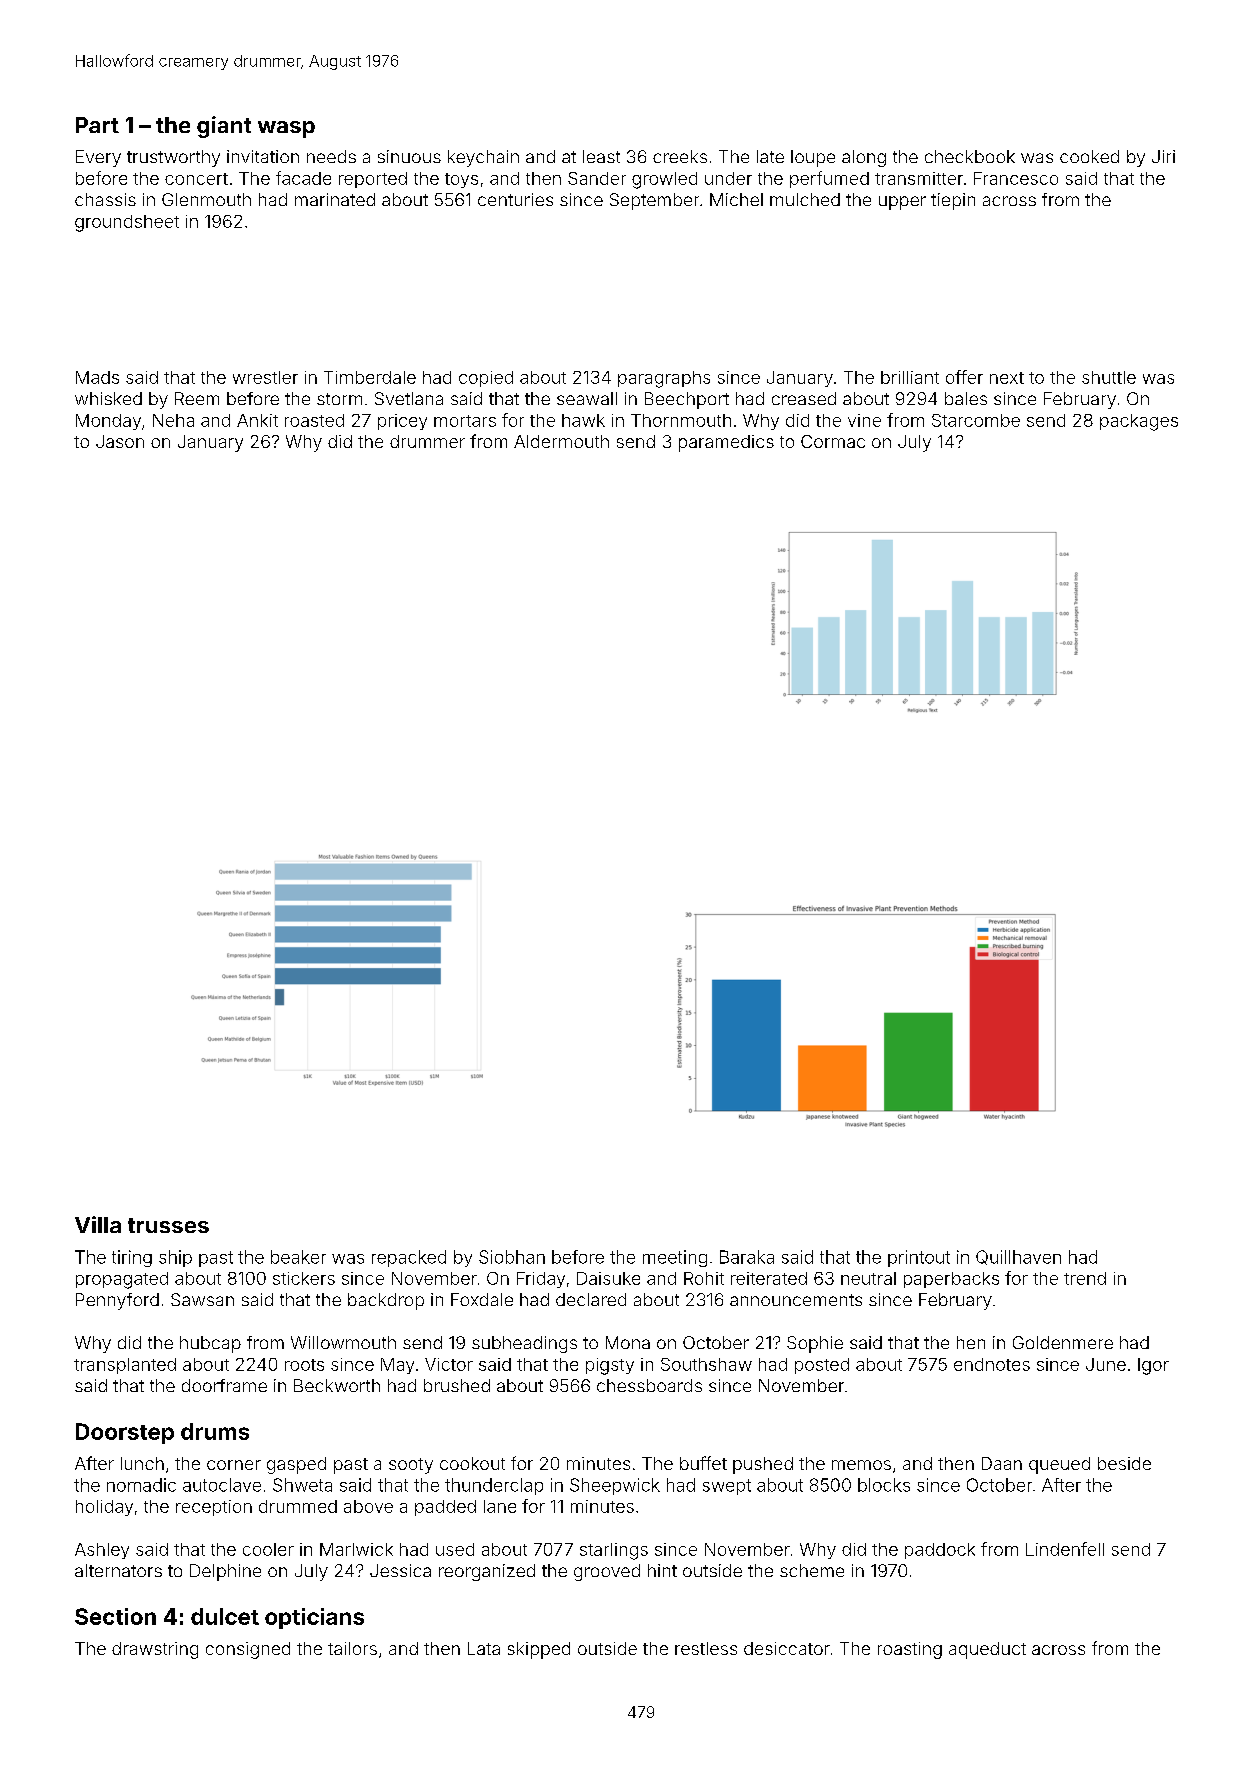 The image size is (1254, 1773). What do you see at coordinates (122, 1280) in the screenshot?
I see `propagated` at bounding box center [122, 1280].
